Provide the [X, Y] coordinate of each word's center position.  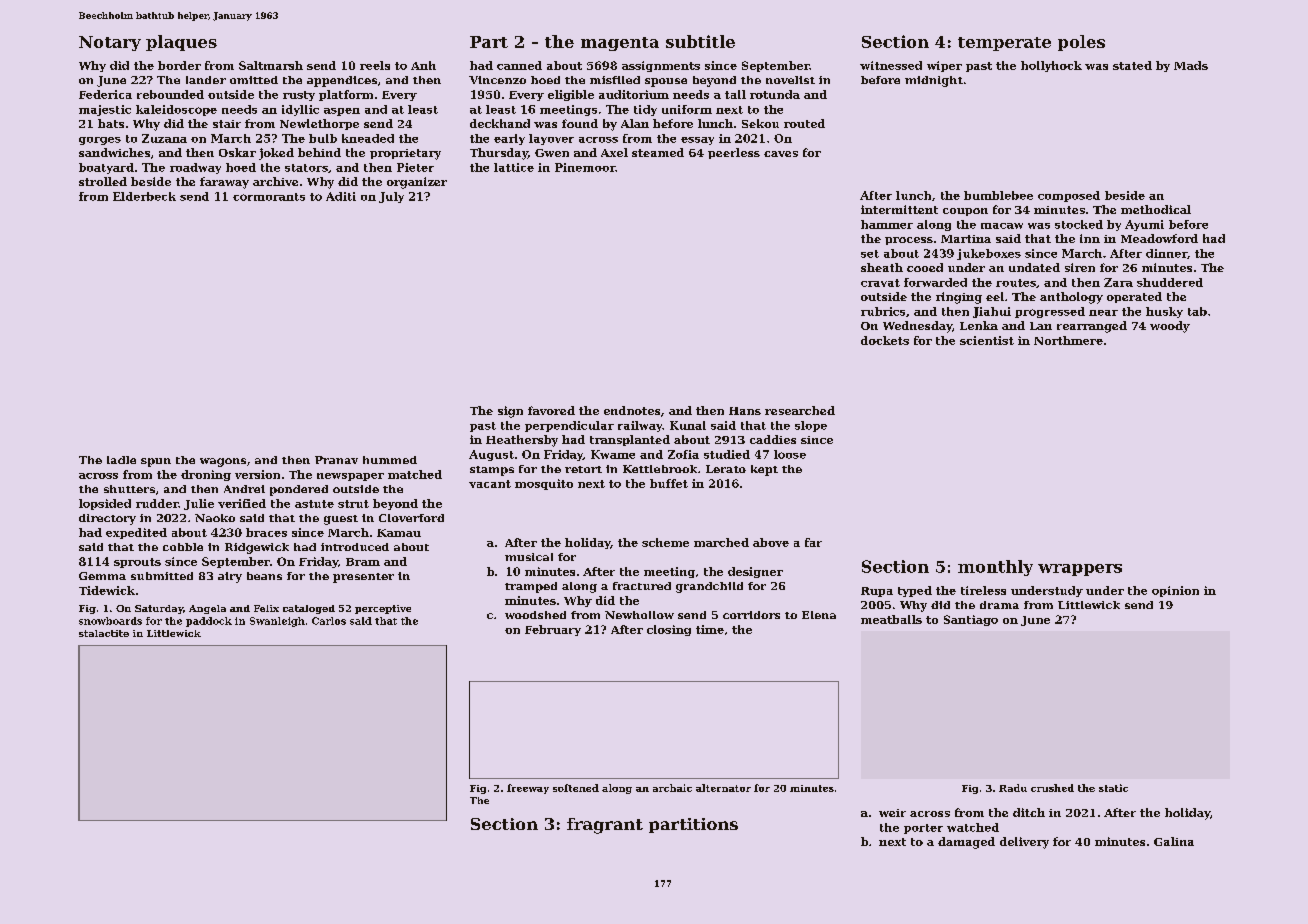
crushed [1052, 788]
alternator [723, 788]
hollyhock [1051, 66]
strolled [103, 181]
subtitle [700, 41]
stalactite [104, 633]
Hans [745, 411]
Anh [423, 65]
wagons [223, 462]
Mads [1191, 65]
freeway [528, 789]
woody [1170, 327]
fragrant [605, 826]
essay [697, 141]
